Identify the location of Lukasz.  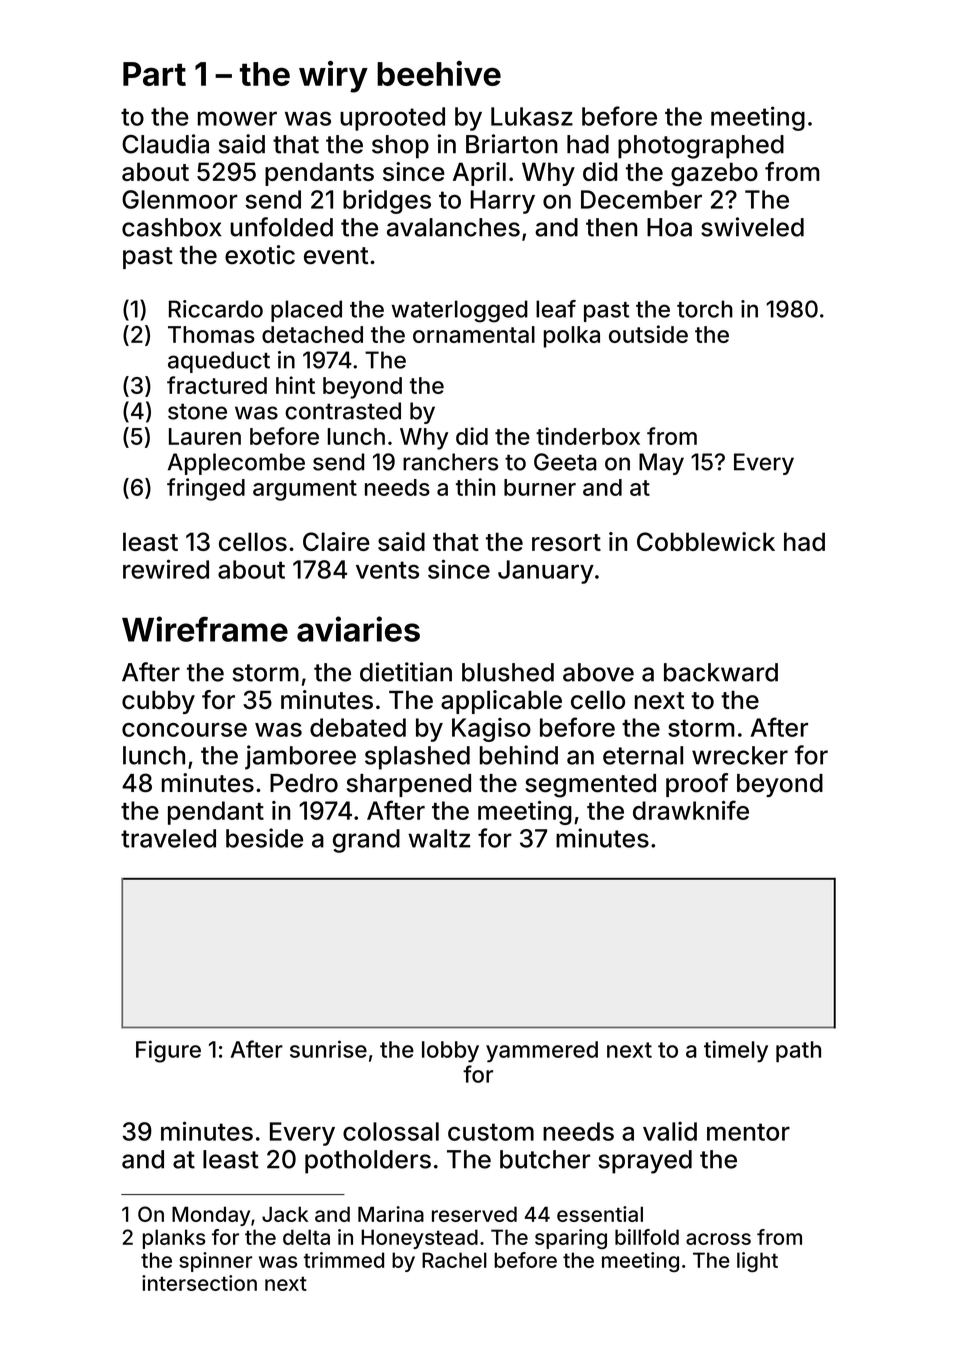
(532, 116).
